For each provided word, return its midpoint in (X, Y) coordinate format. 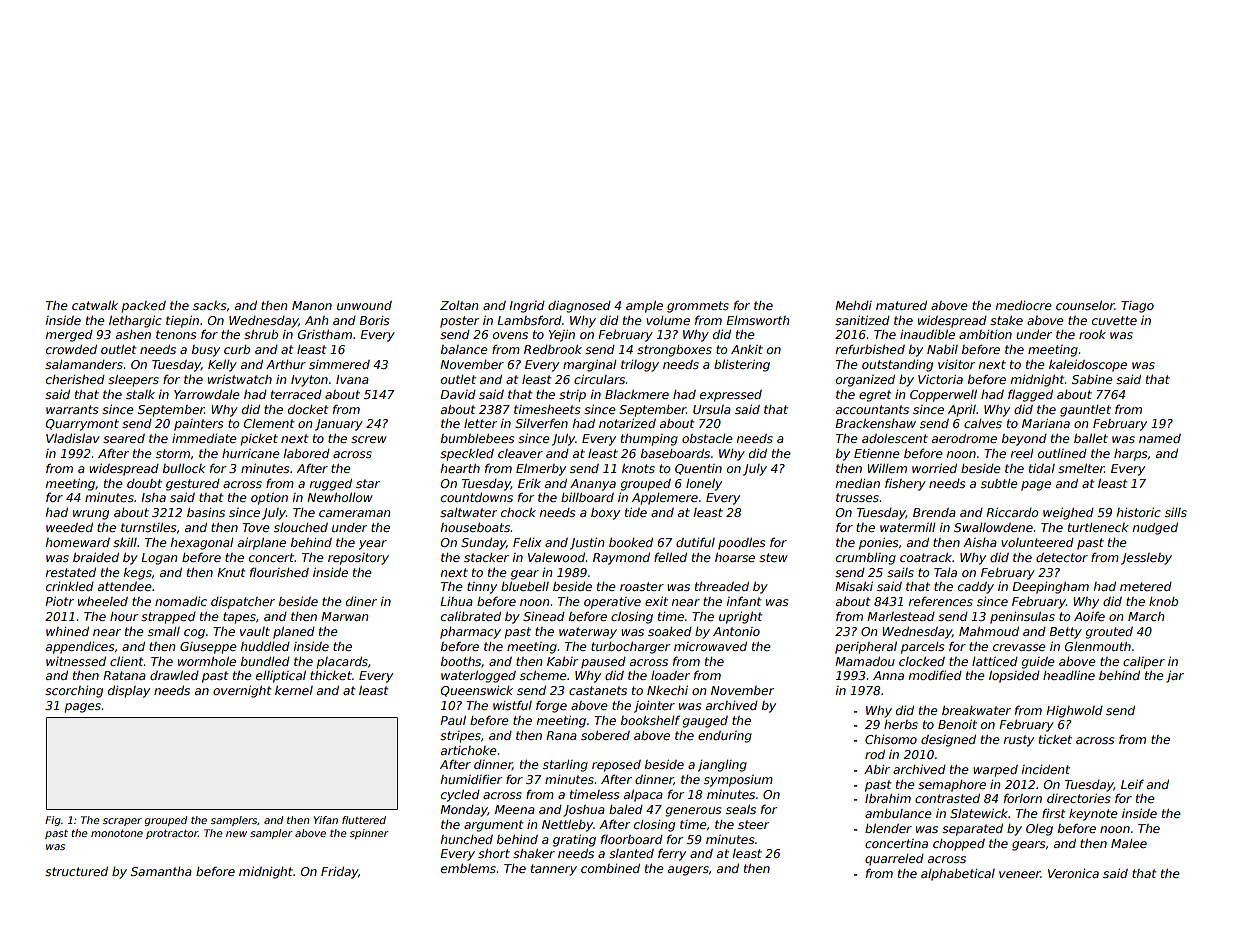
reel (1022, 453)
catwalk (95, 305)
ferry (672, 855)
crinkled (70, 586)
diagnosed (579, 307)
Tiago (1137, 307)
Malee (1129, 843)
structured (76, 871)
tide (636, 512)
